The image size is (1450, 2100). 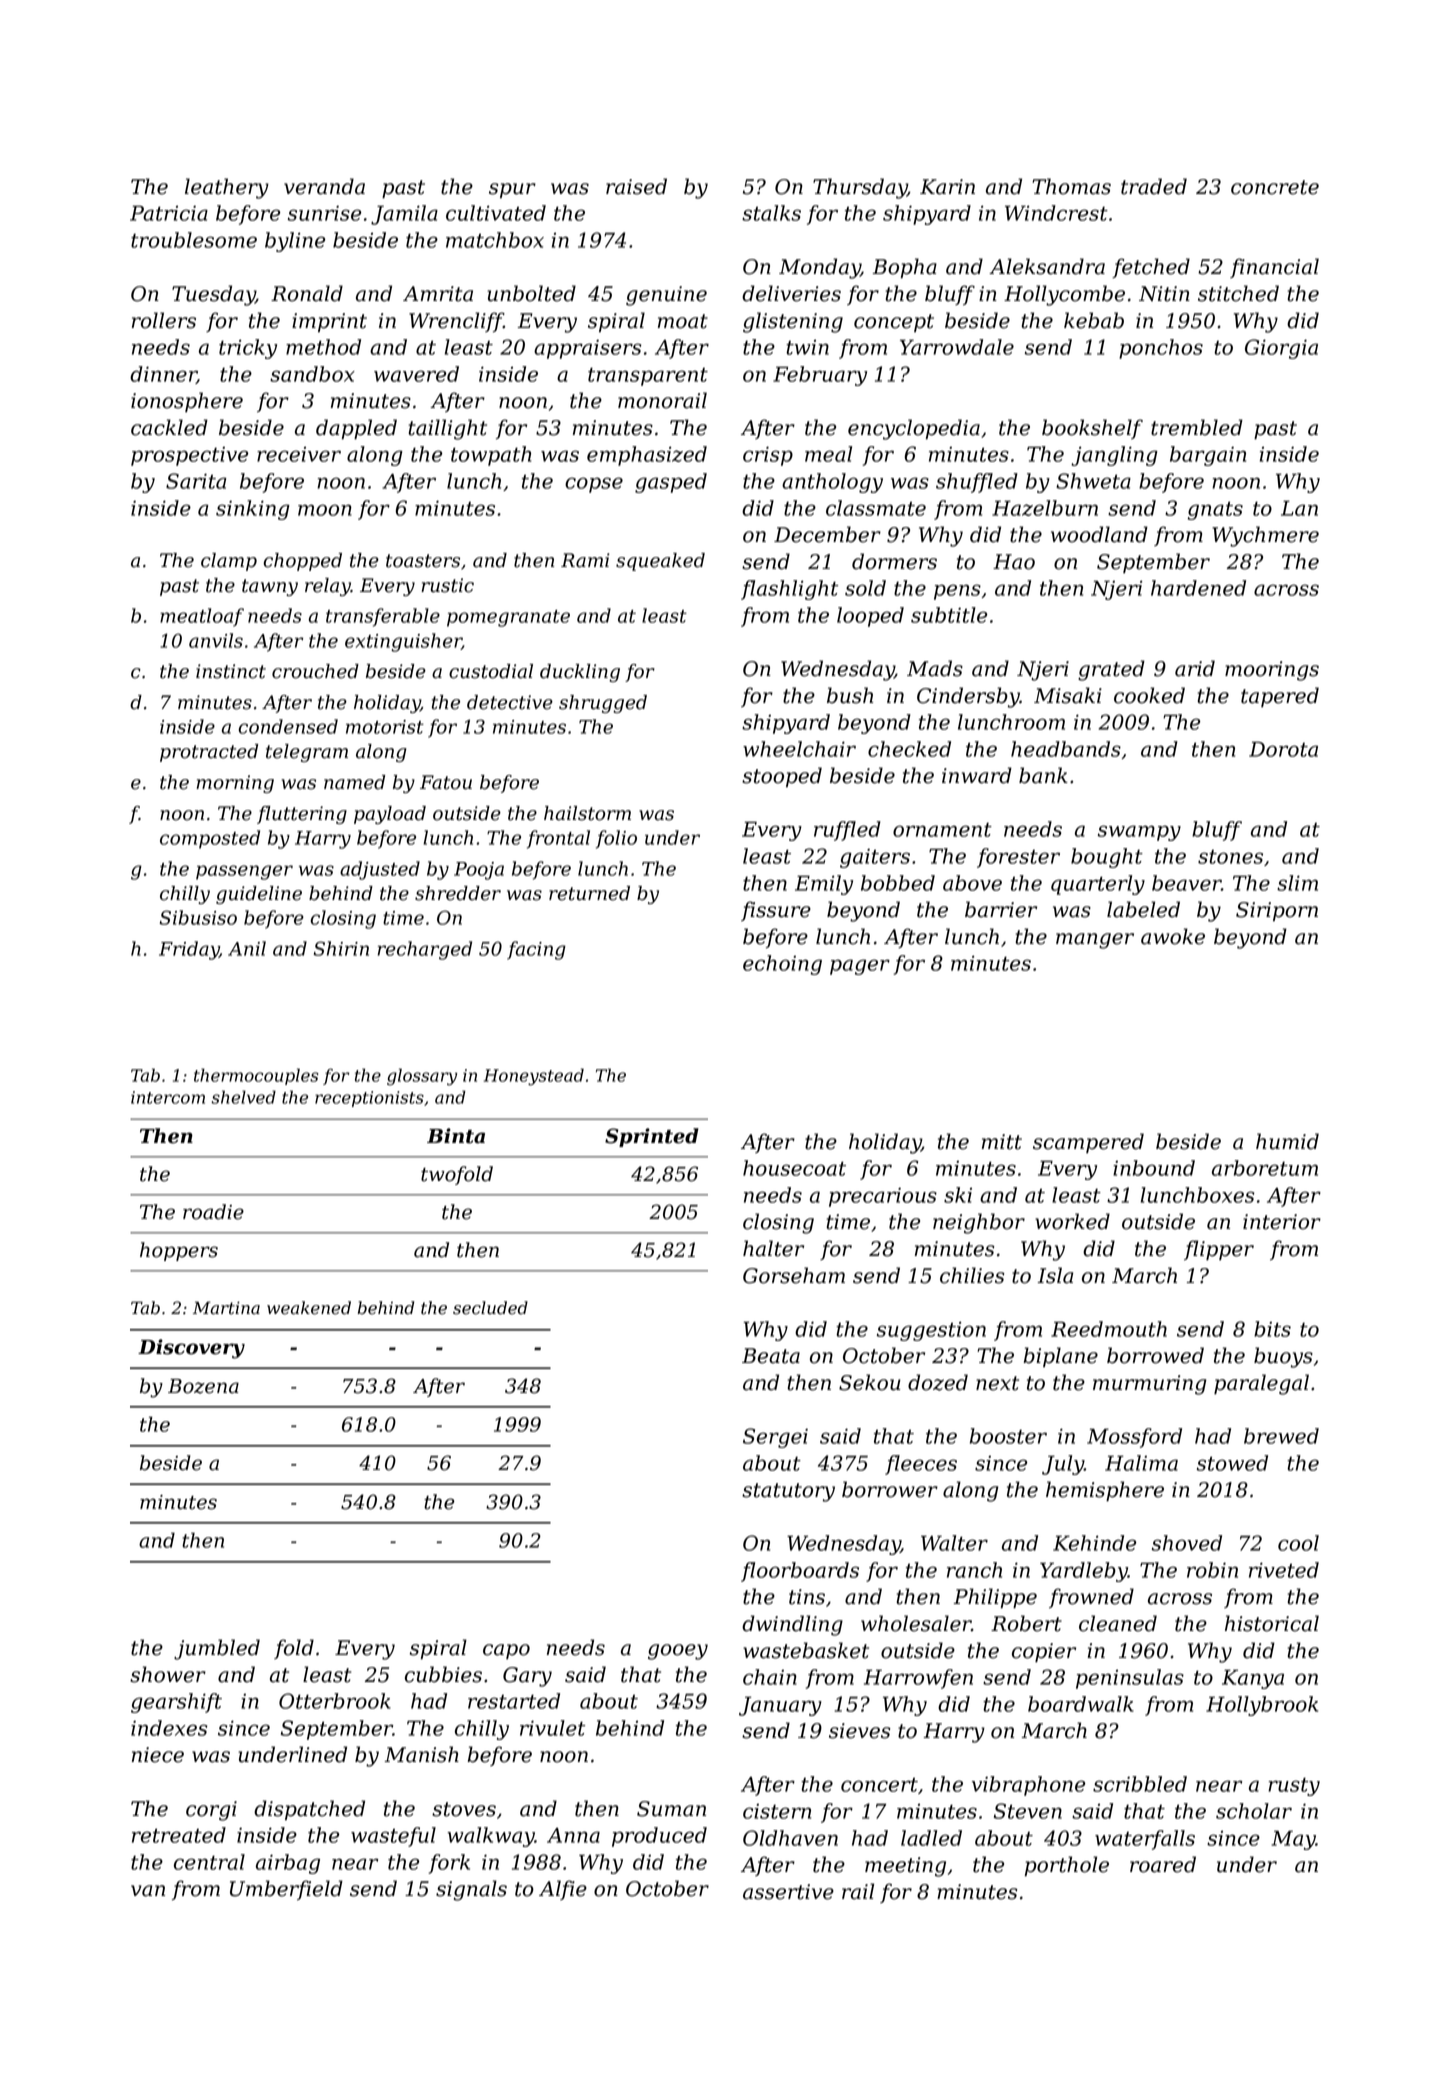 What do you see at coordinates (558, 839) in the screenshot?
I see `frontal` at bounding box center [558, 839].
